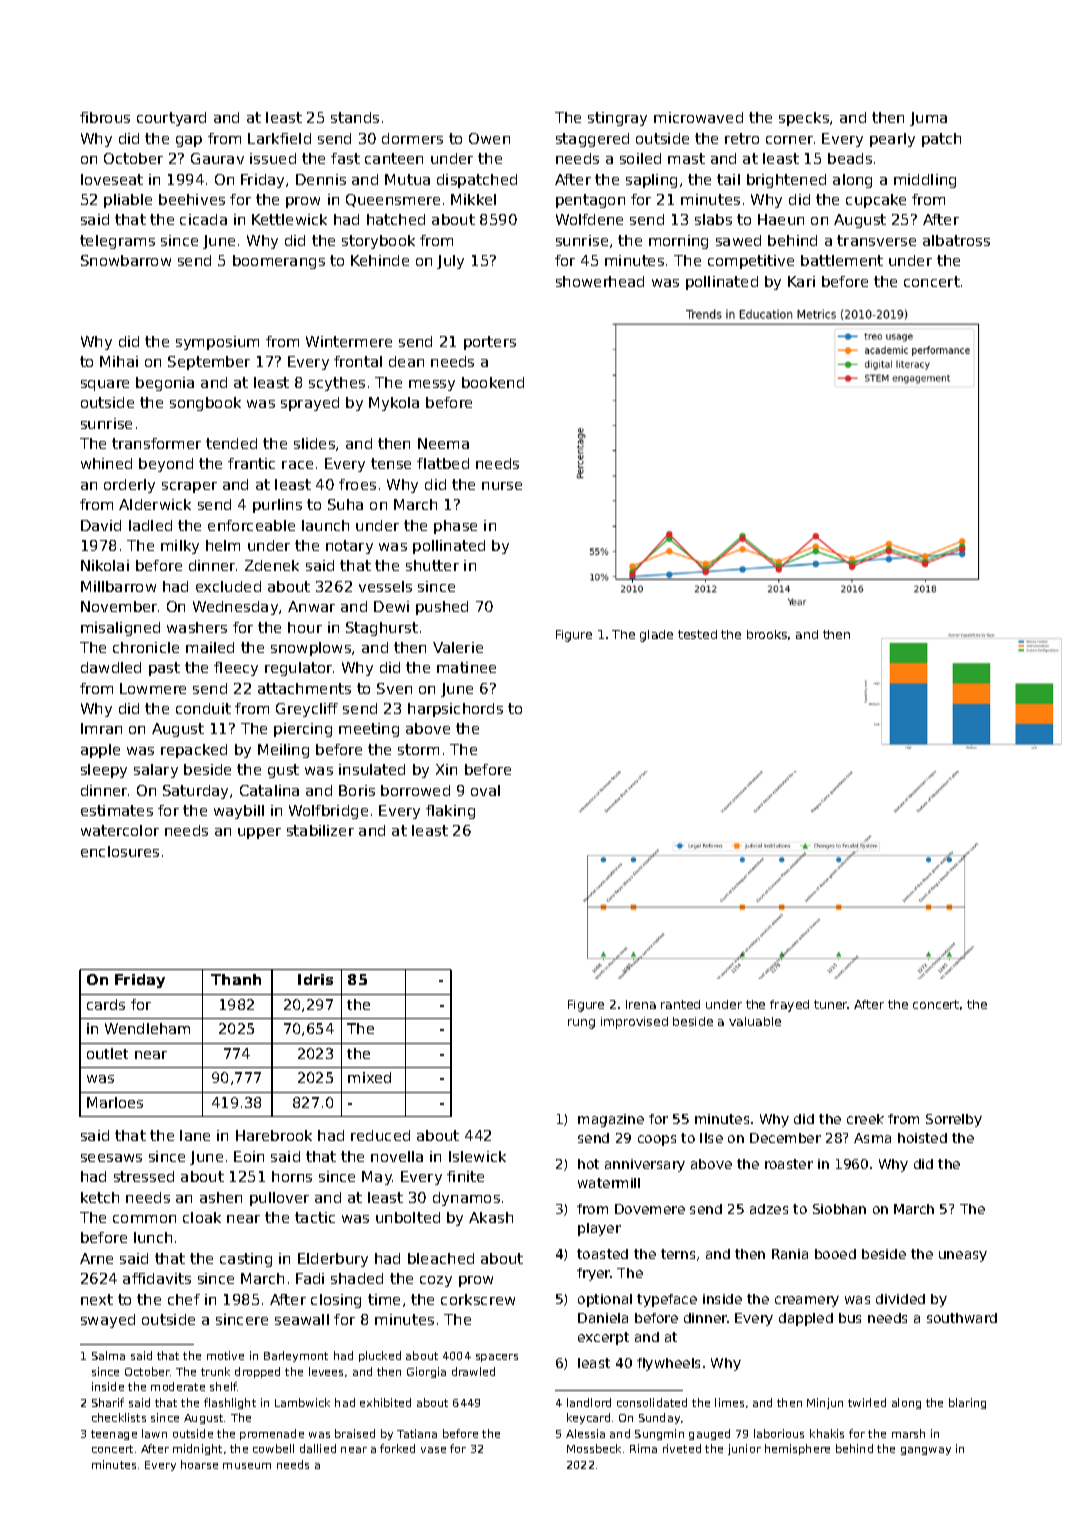 The height and width of the image is (1530, 1082). What do you see at coordinates (417, 1433) in the image?
I see `Tatiana` at bounding box center [417, 1433].
